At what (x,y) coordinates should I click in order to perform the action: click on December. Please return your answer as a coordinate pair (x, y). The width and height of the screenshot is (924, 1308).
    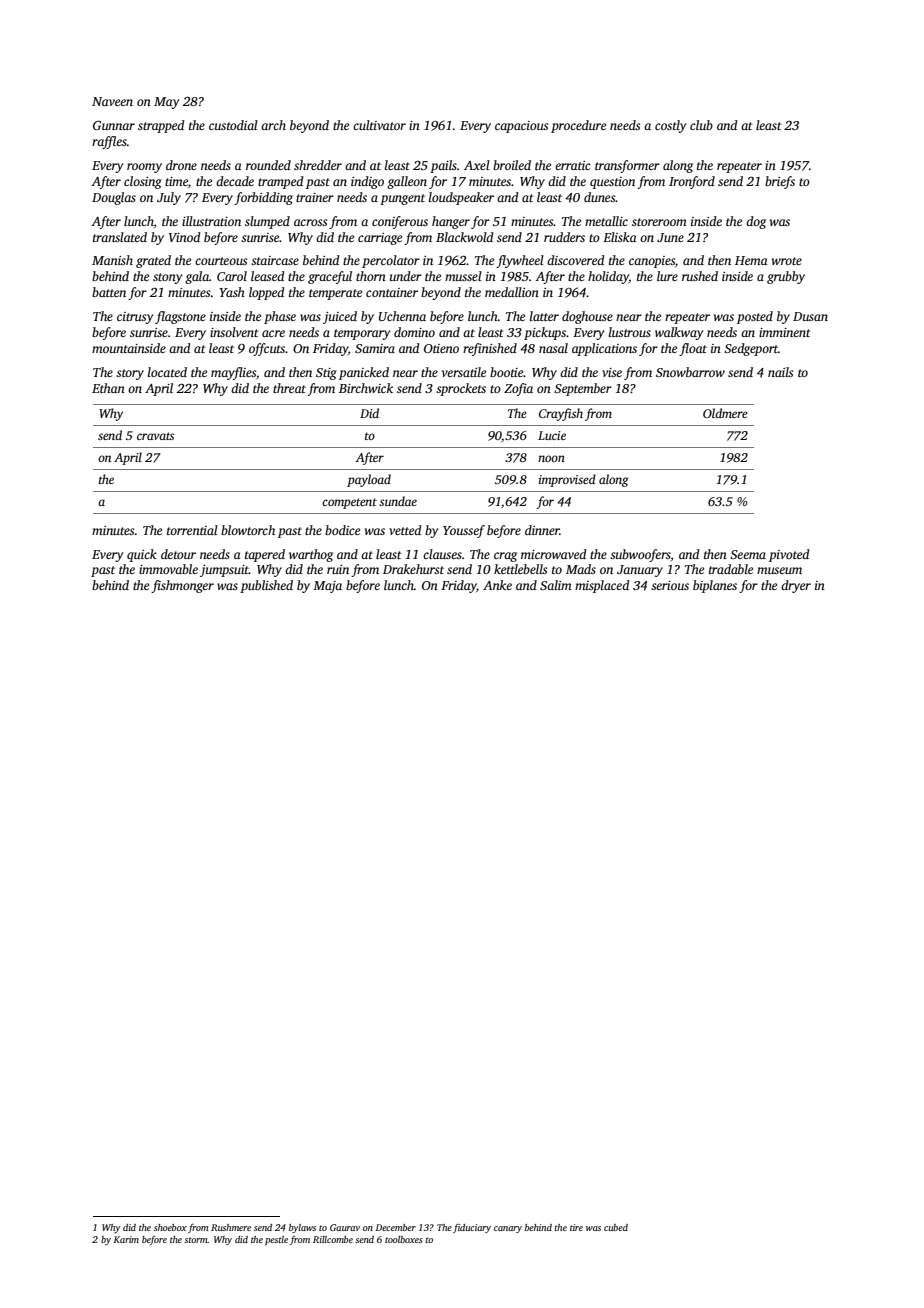
    Looking at the image, I should click on (396, 1227).
